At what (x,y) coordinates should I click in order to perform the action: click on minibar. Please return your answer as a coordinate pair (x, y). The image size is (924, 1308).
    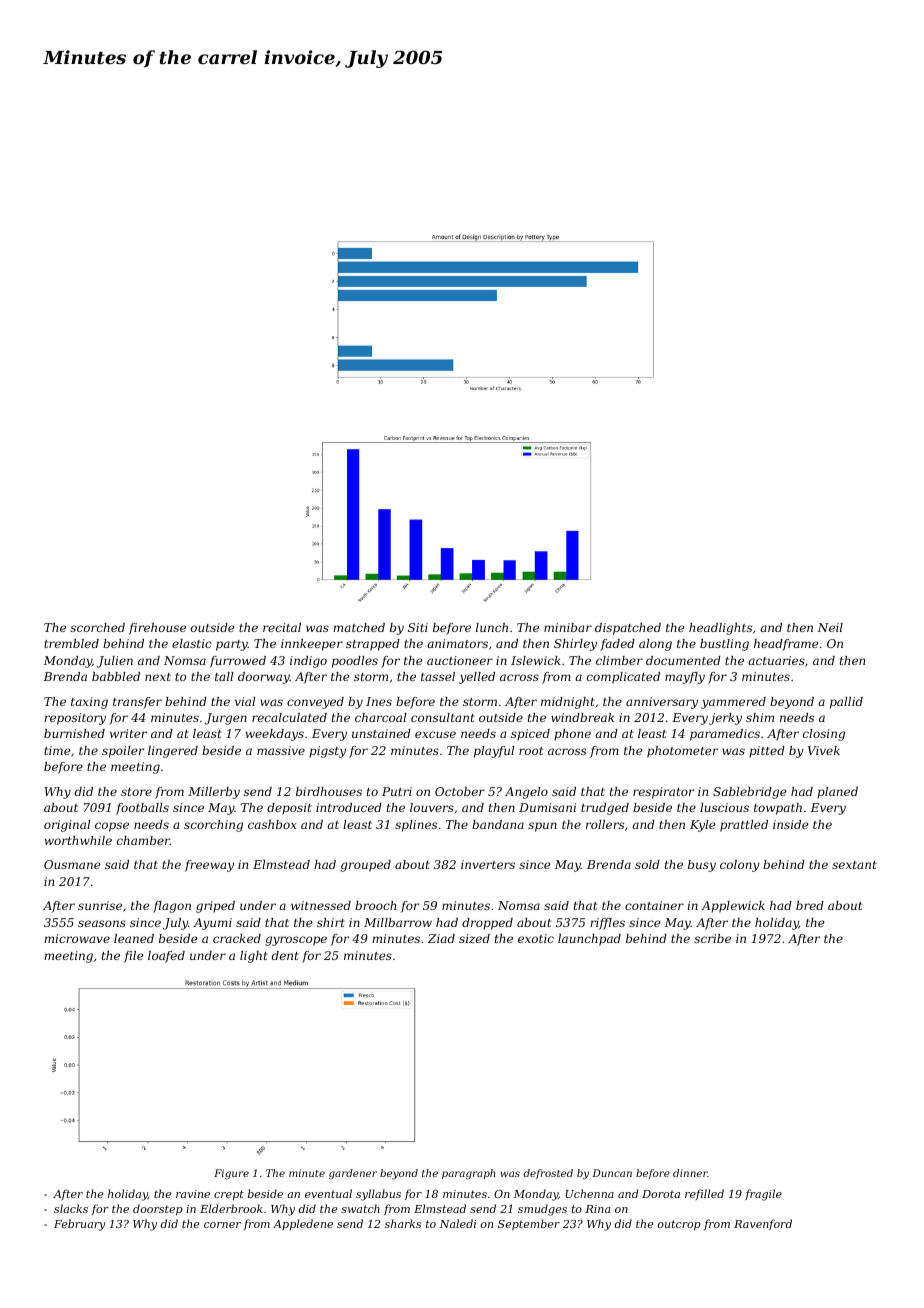
    Looking at the image, I should click on (568, 627).
